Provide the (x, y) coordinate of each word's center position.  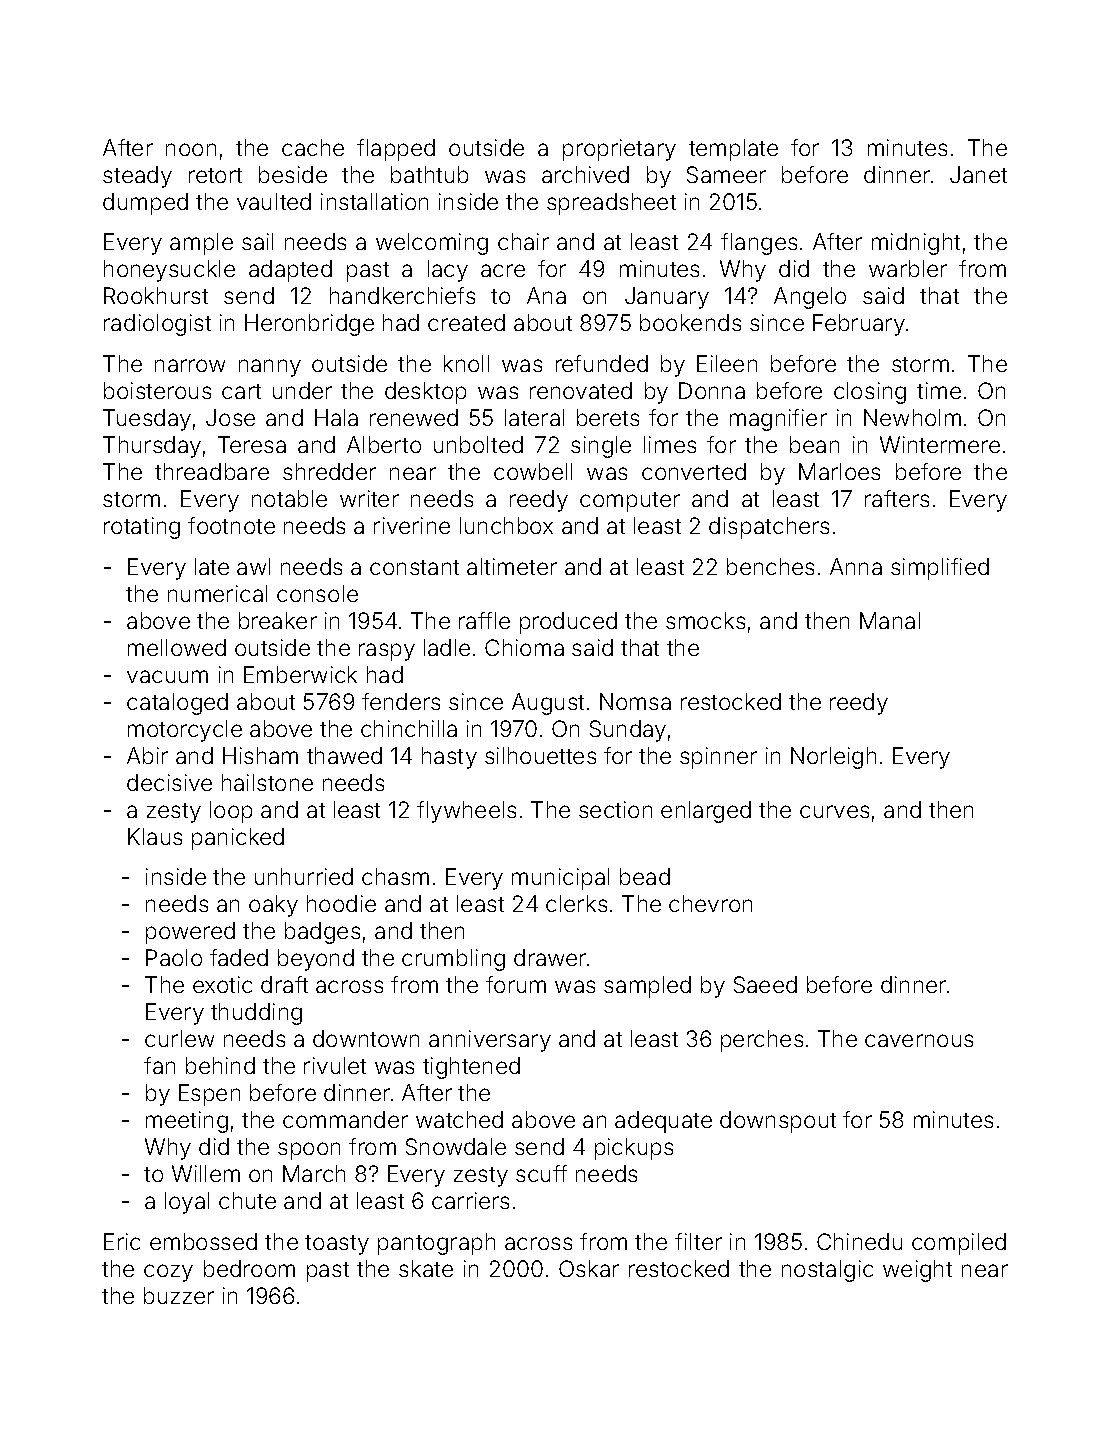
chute (247, 1200)
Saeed (765, 984)
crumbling (453, 960)
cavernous (919, 1040)
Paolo (174, 957)
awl (253, 566)
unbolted (478, 444)
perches (762, 1041)
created (466, 322)
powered (190, 933)
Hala (336, 417)
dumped (145, 204)
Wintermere (940, 444)
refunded (602, 363)
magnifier (778, 420)
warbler (908, 268)
